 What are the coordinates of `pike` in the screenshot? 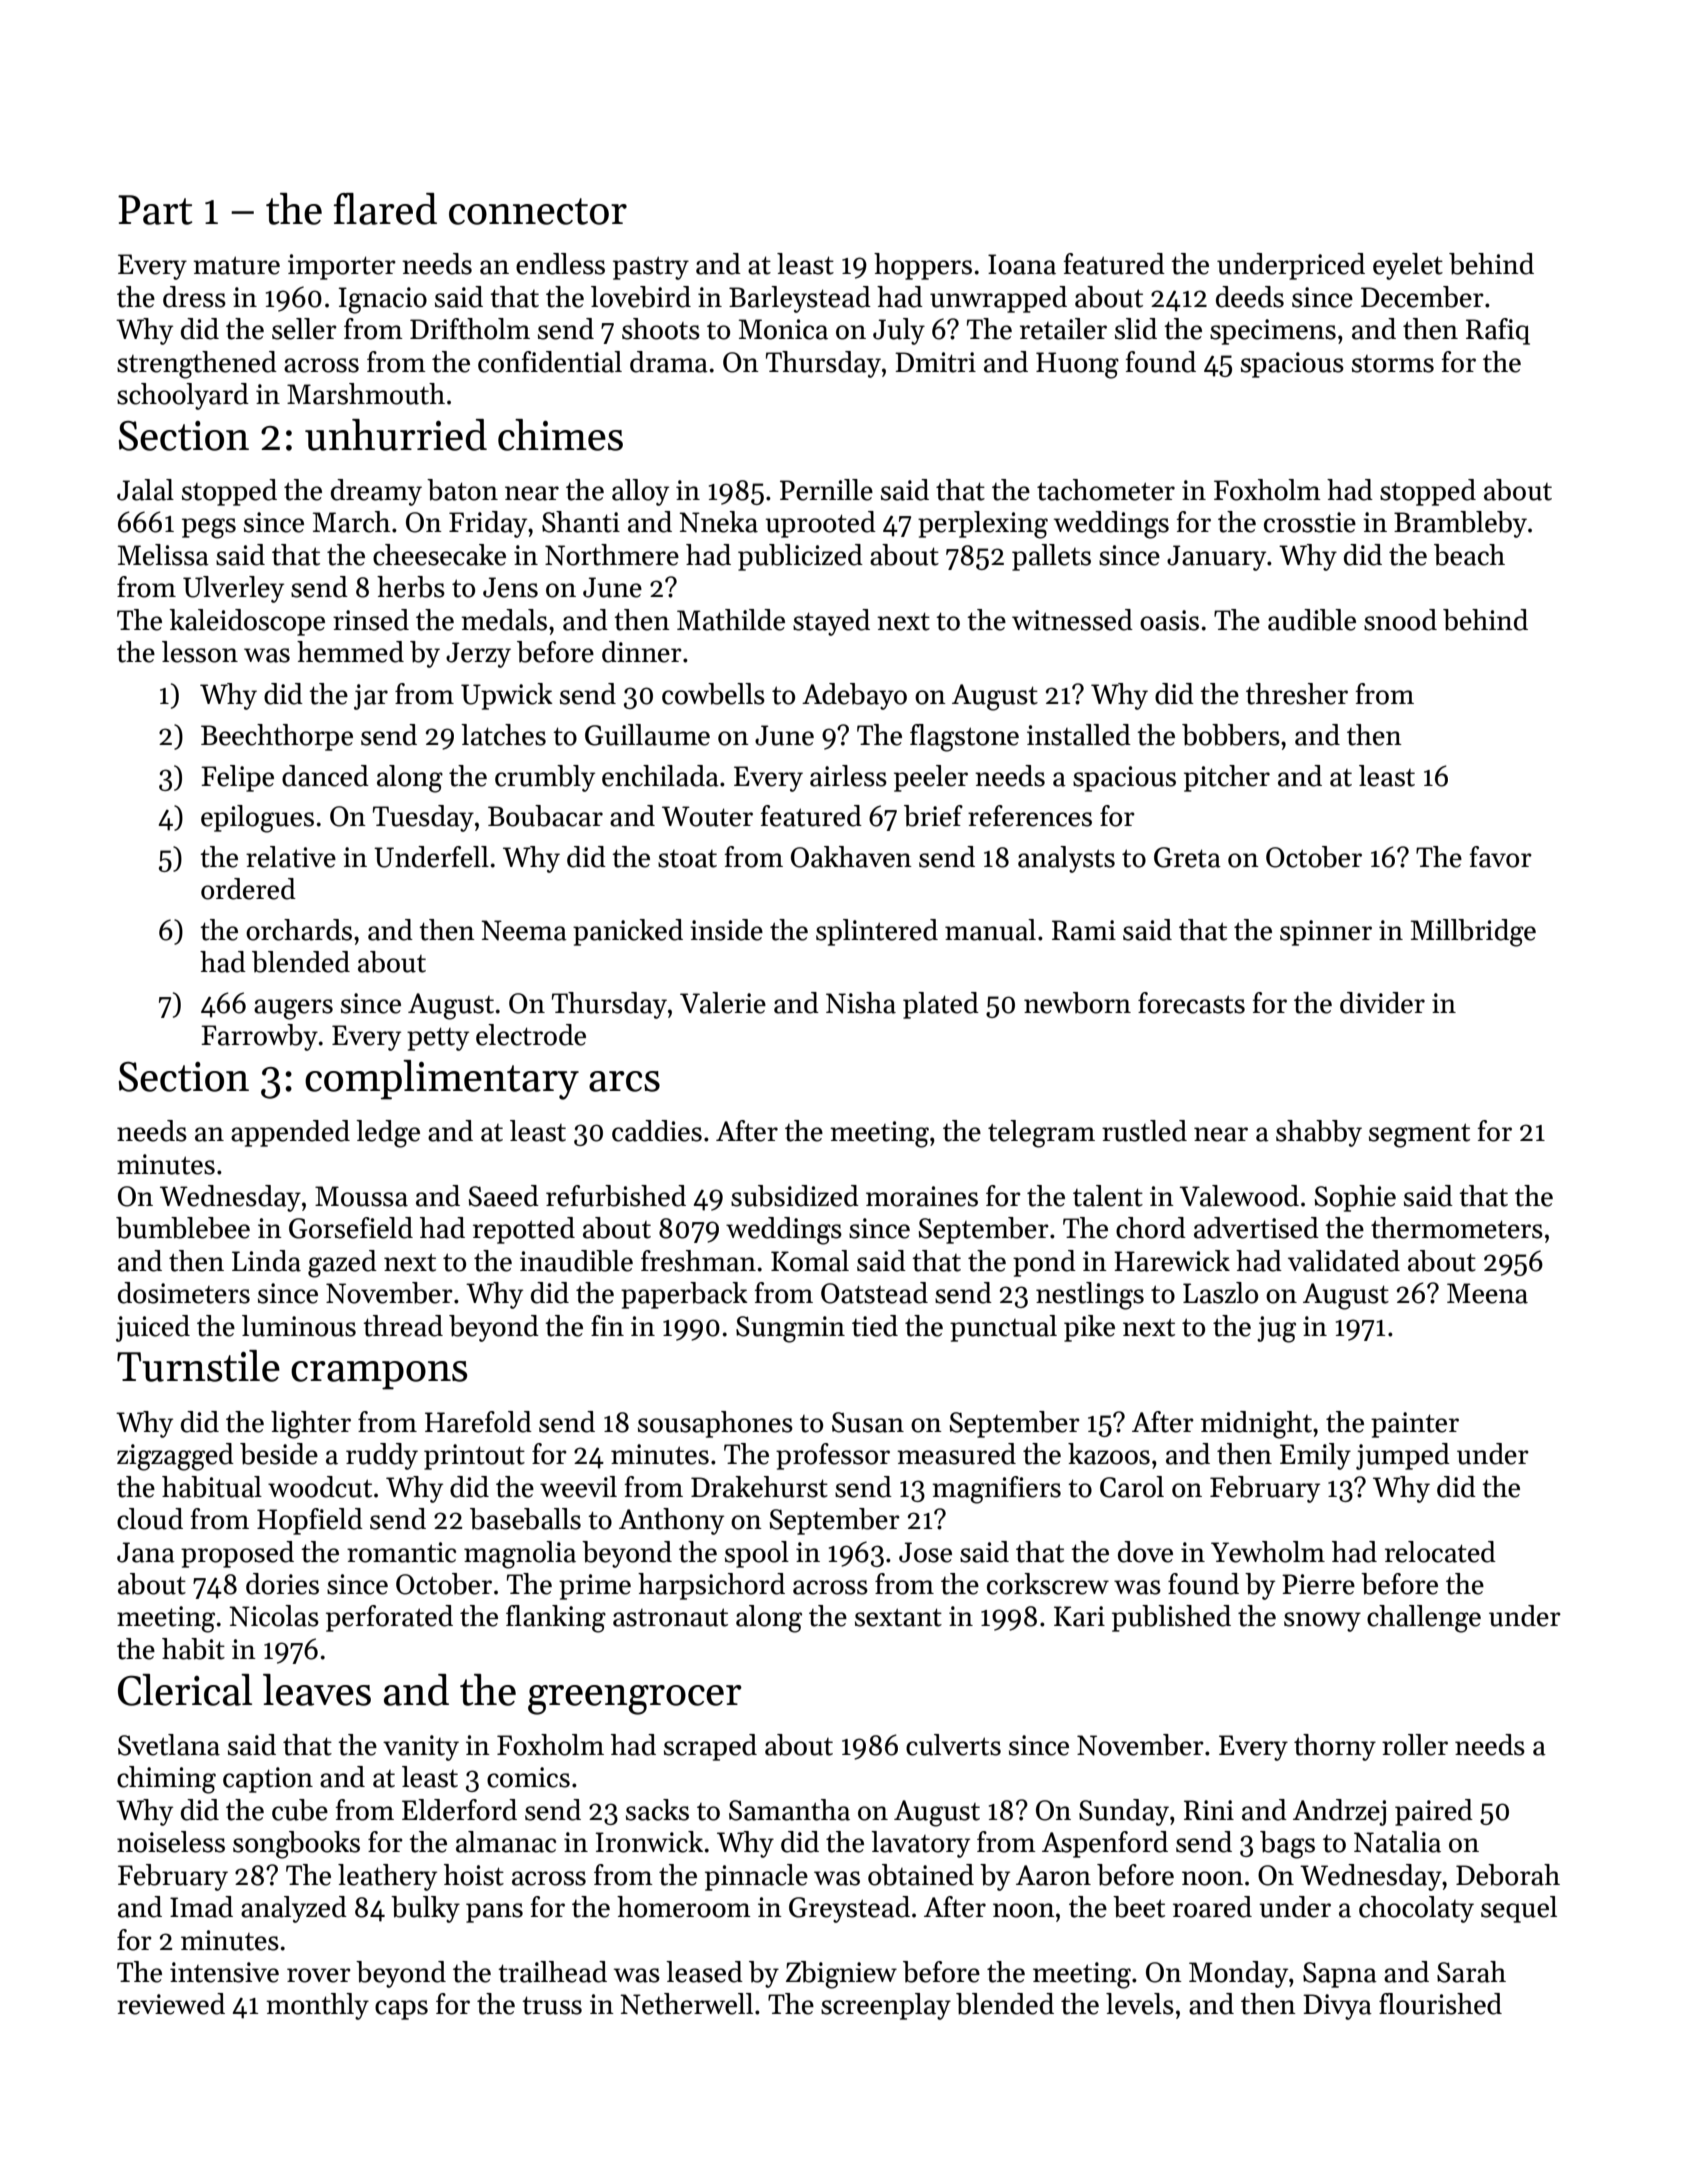 It's located at (1089, 1328).
